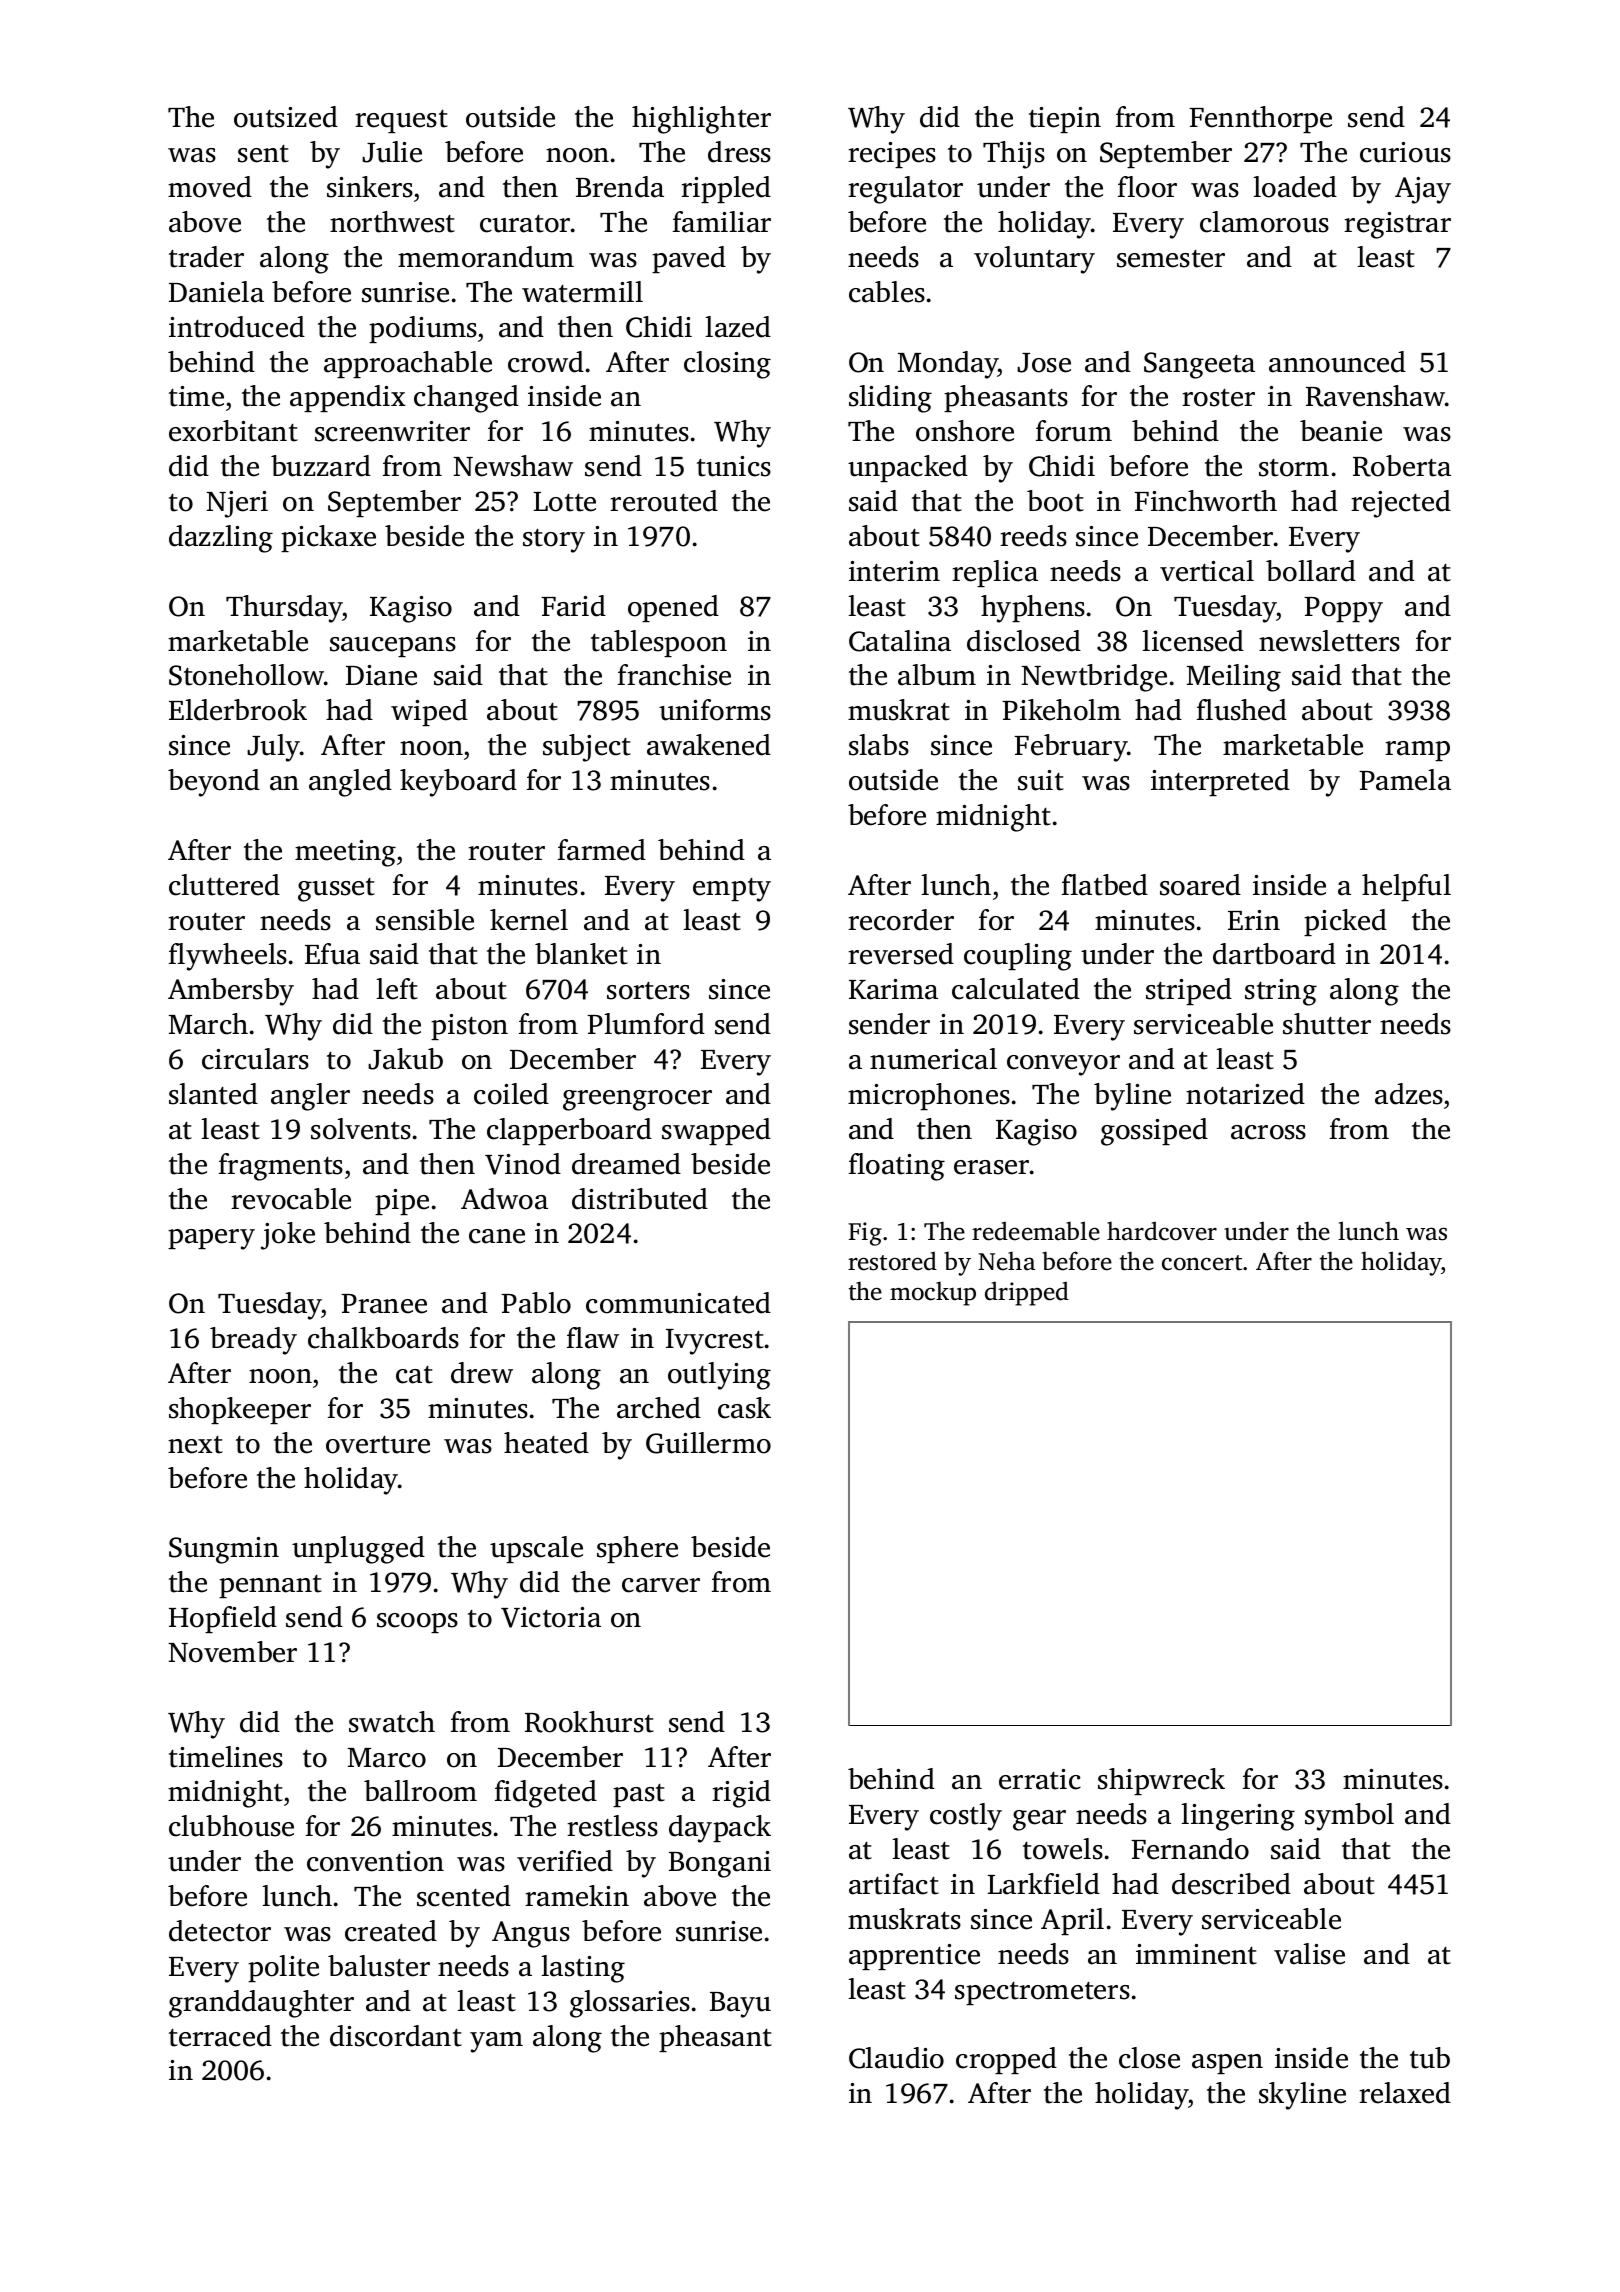 This document has height=2292, width=1620. I want to click on roster, so click(1218, 398).
